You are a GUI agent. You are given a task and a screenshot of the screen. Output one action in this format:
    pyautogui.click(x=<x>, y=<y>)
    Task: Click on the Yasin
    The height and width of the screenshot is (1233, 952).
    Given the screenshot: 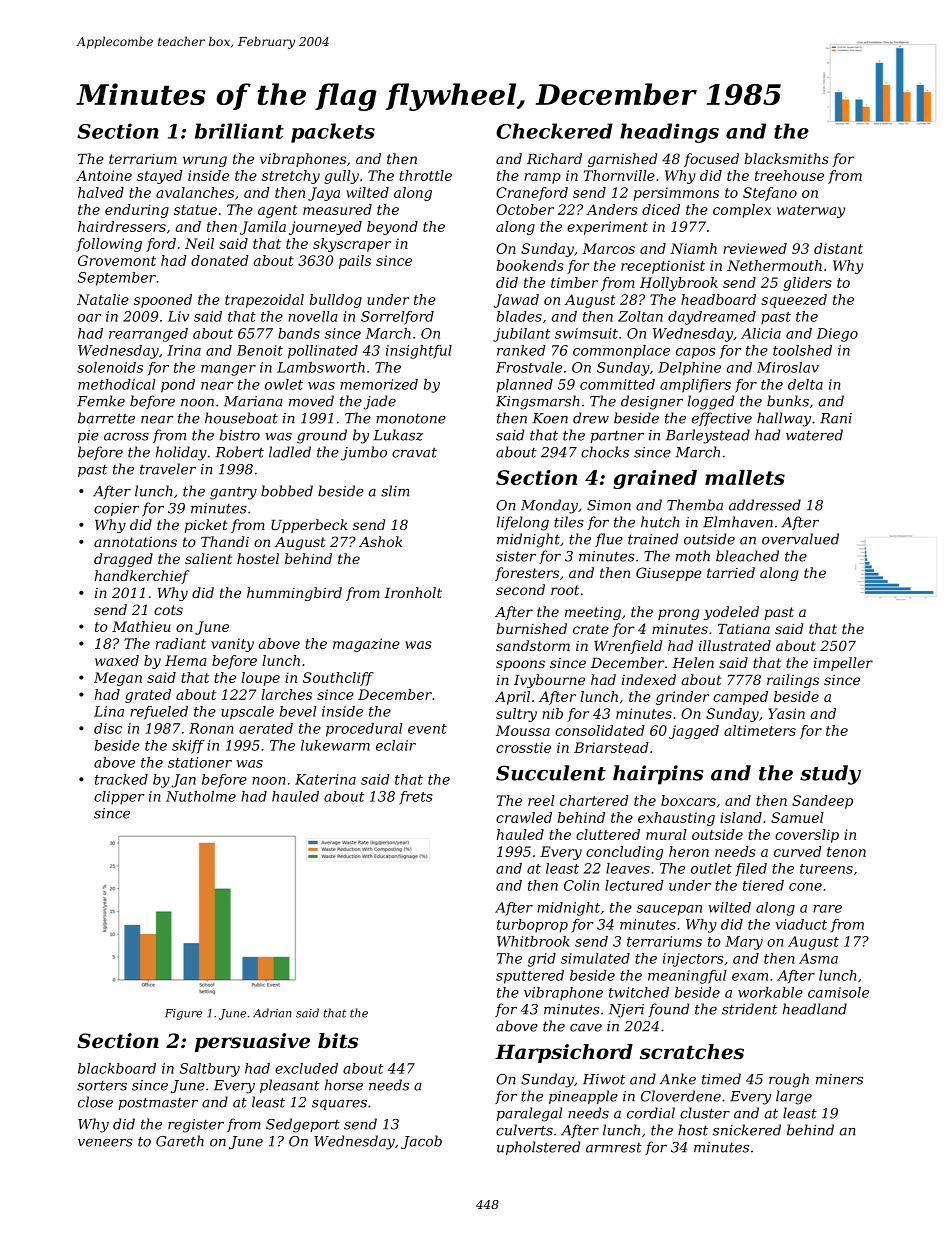 What is the action you would take?
    pyautogui.click(x=786, y=713)
